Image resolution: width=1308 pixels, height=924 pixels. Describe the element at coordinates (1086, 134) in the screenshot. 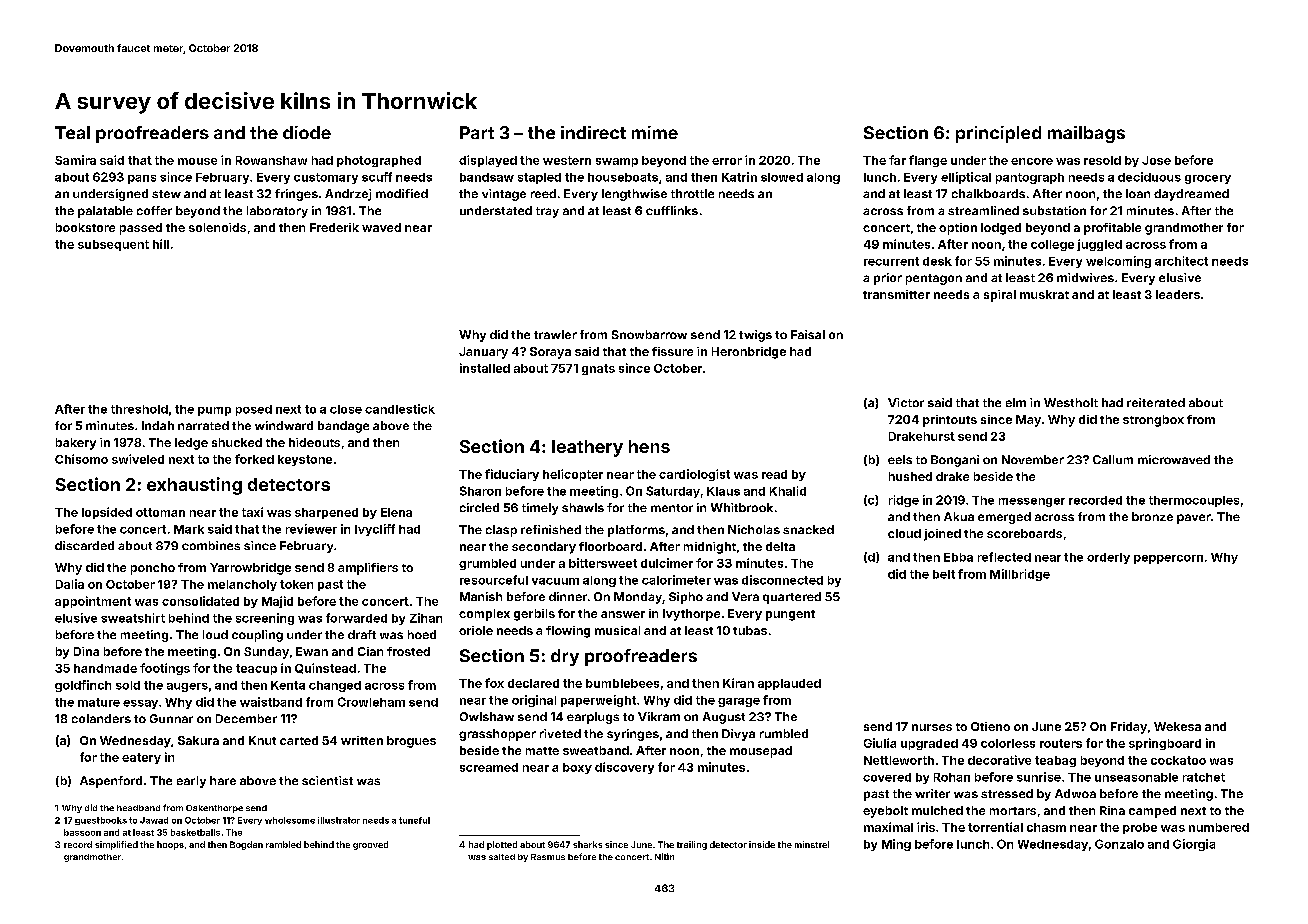

I see `mailbags` at that location.
